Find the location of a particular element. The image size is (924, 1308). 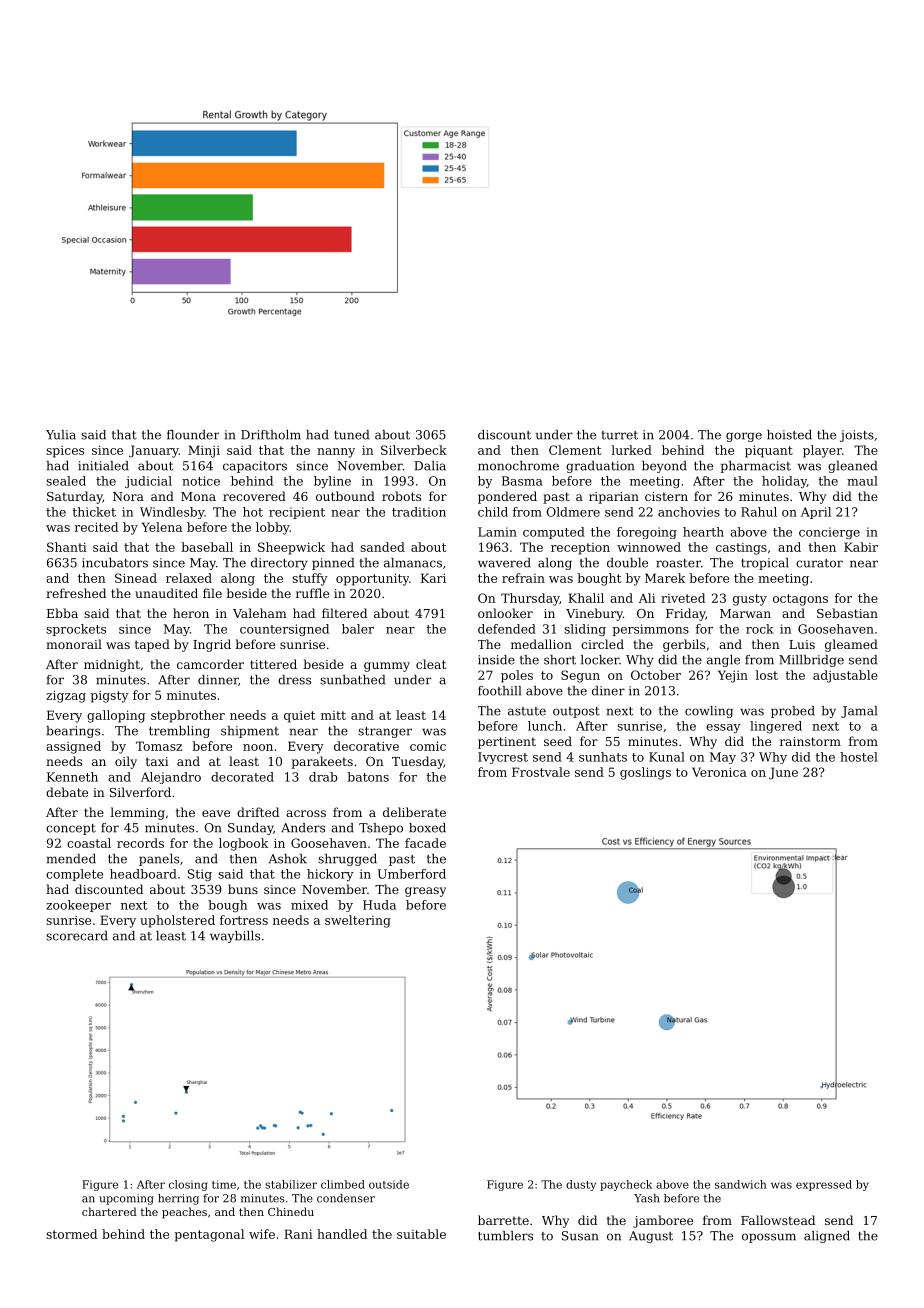

Kenneth is located at coordinates (72, 777).
